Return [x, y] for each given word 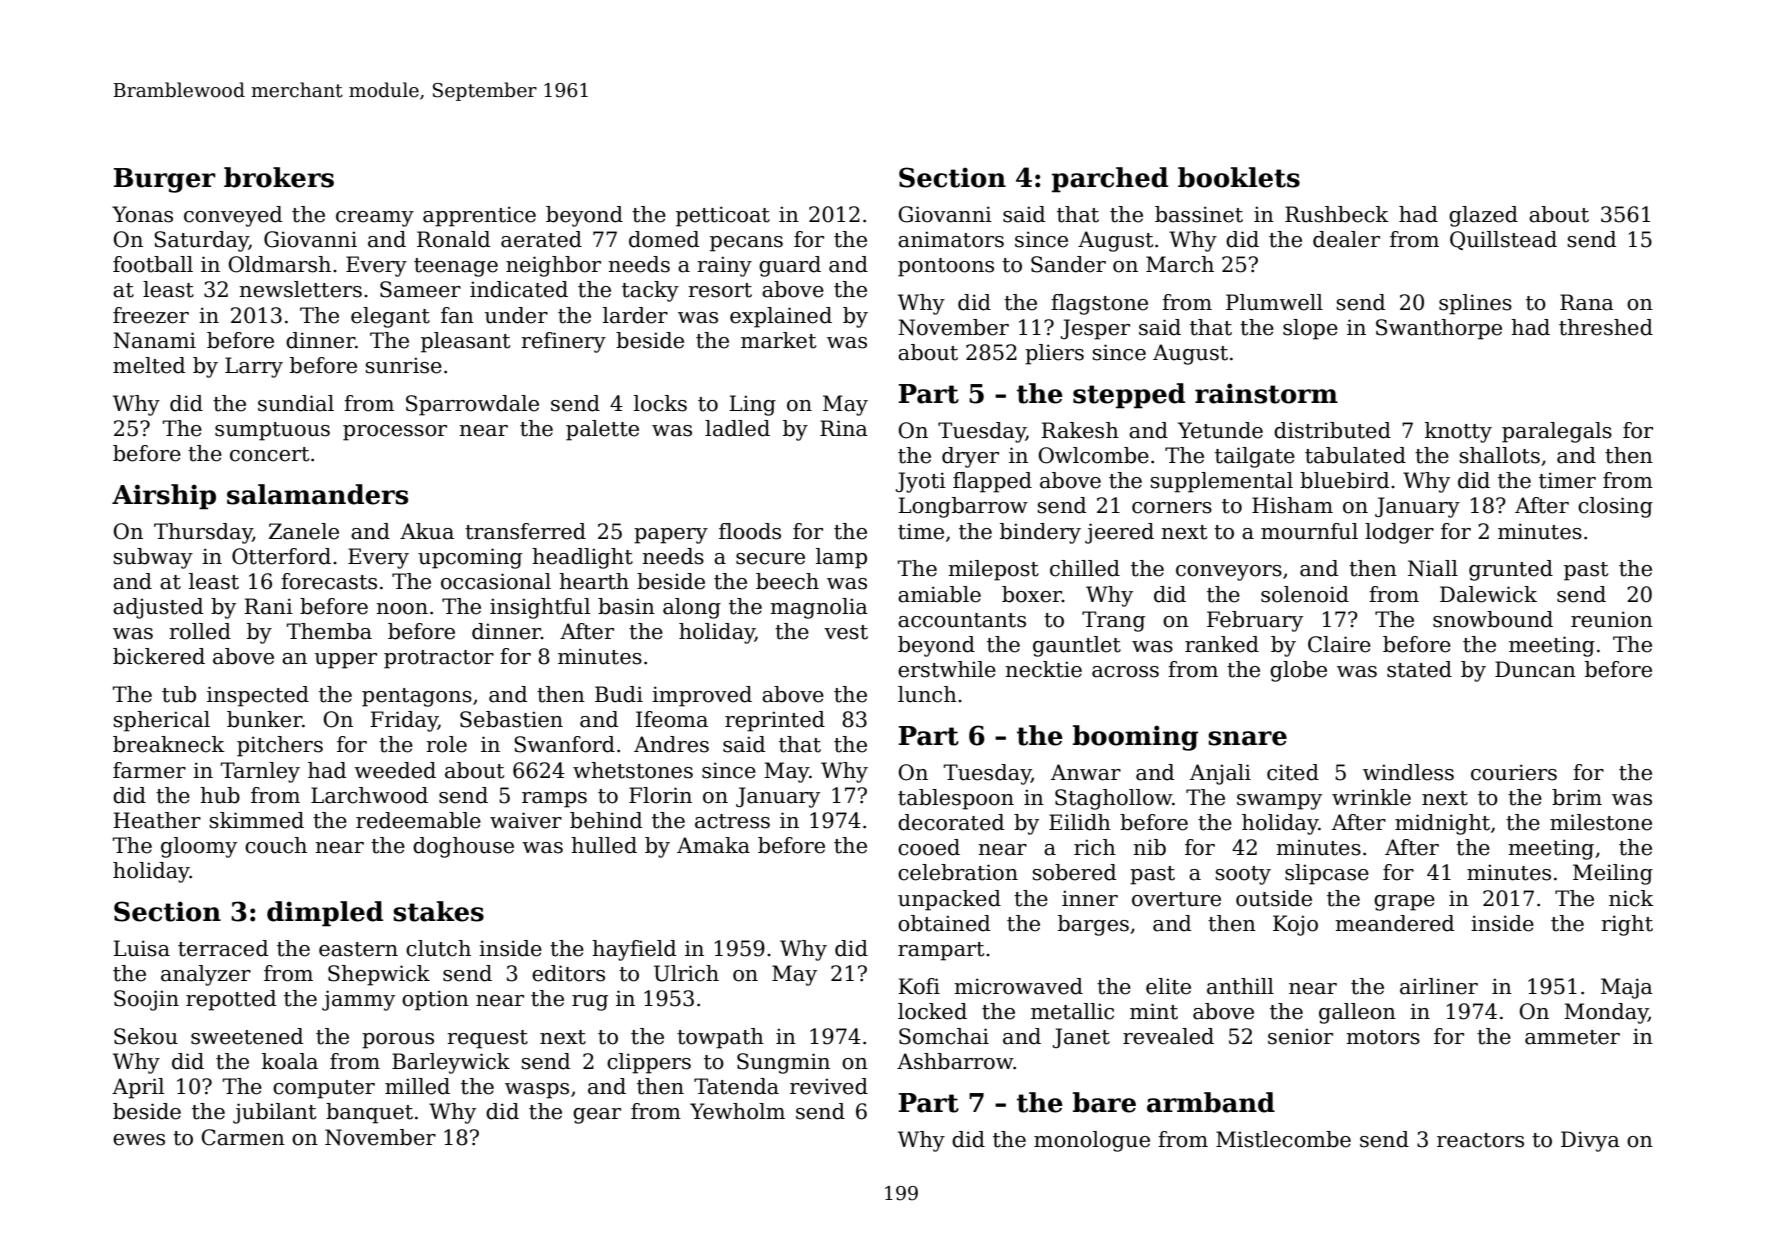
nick [1631, 898]
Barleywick [451, 1063]
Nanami [154, 340]
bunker [264, 719]
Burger [165, 180]
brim [1577, 797]
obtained [944, 923]
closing [1615, 507]
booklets [1239, 177]
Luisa [141, 948]
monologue [1092, 1141]
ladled [737, 428]
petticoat [723, 216]
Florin [660, 795]
